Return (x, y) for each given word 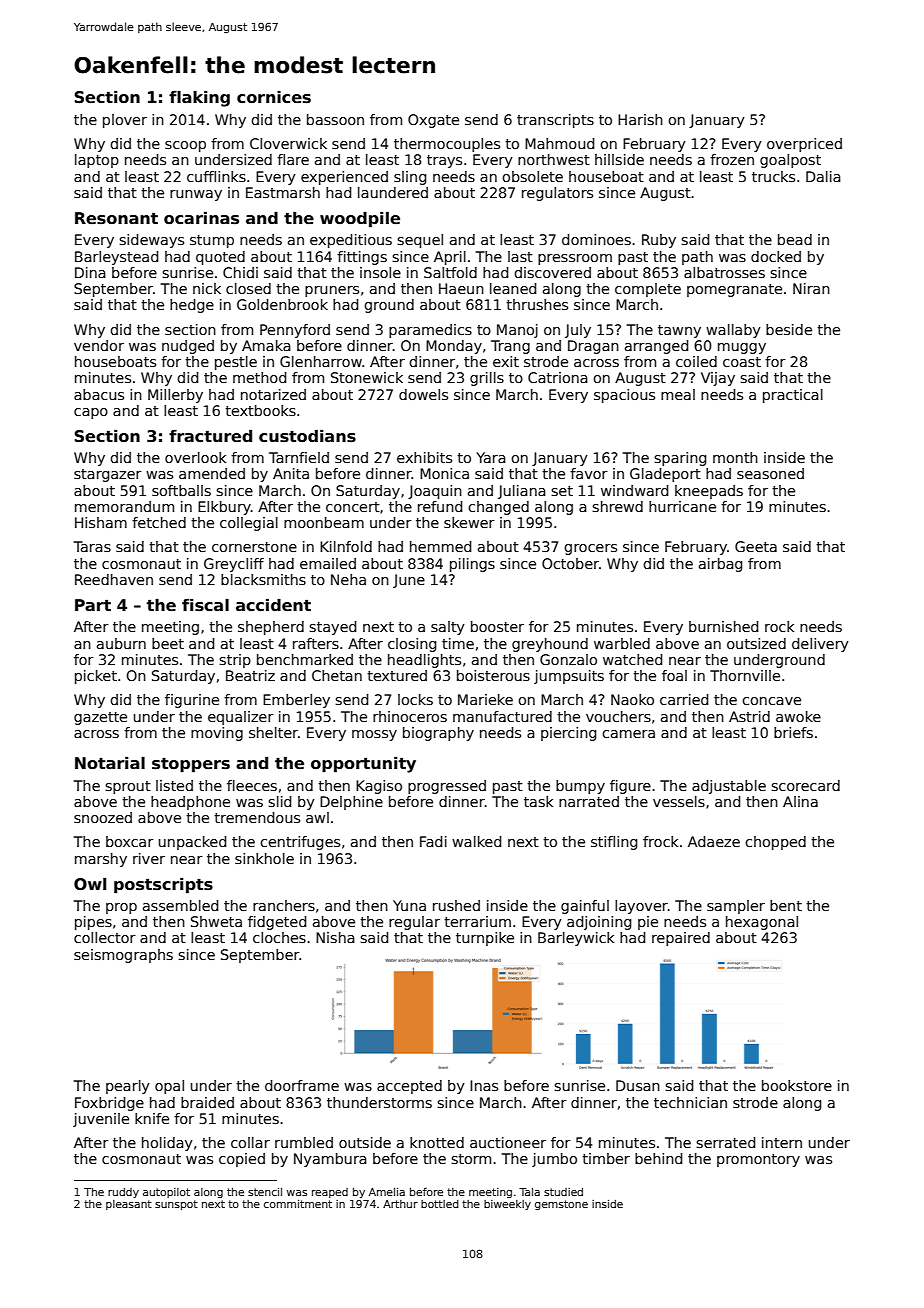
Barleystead (116, 258)
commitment (298, 1204)
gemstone (561, 1205)
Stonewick (367, 377)
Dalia (823, 176)
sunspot (176, 1205)
